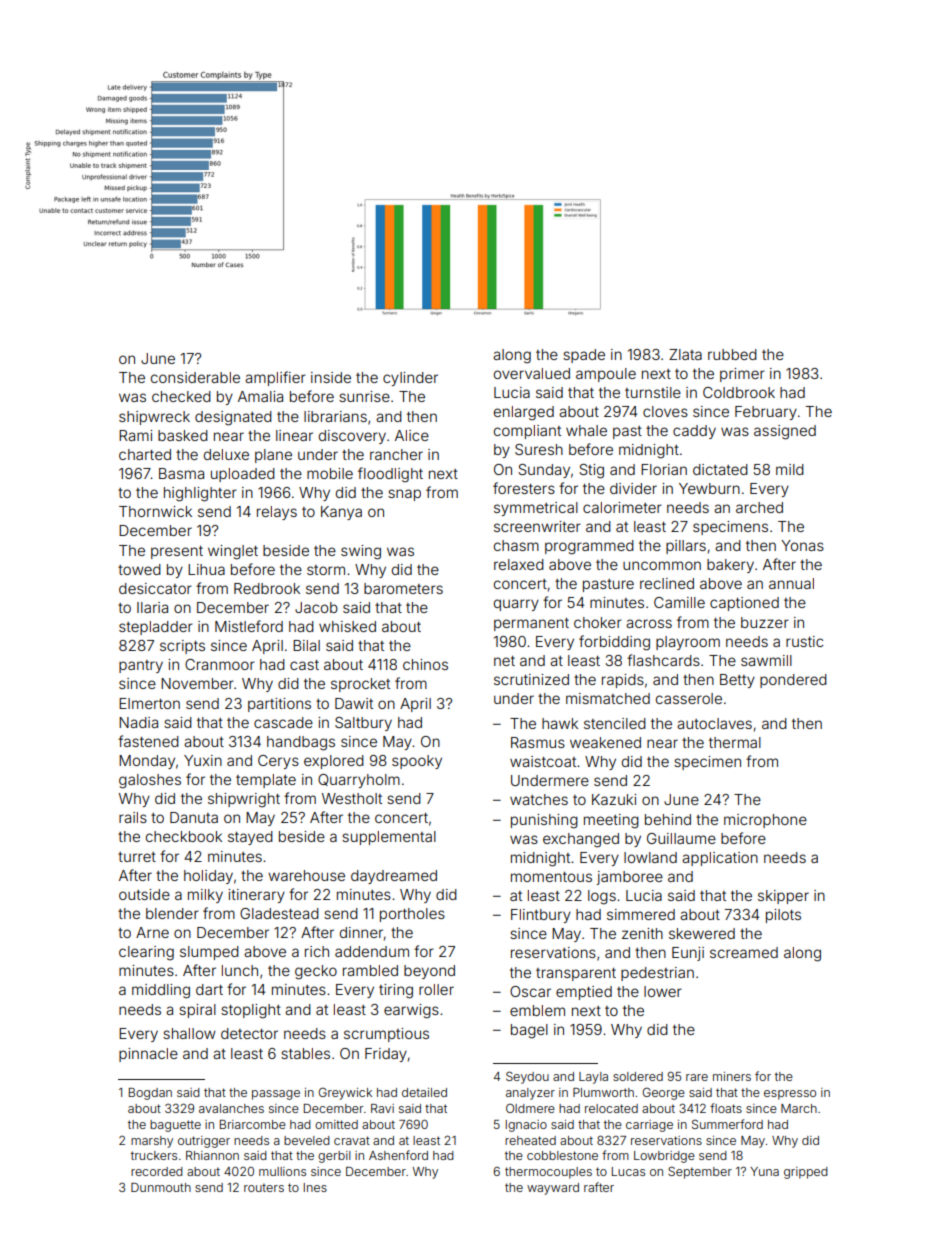  What do you see at coordinates (231, 1108) in the screenshot?
I see `avalanches` at bounding box center [231, 1108].
